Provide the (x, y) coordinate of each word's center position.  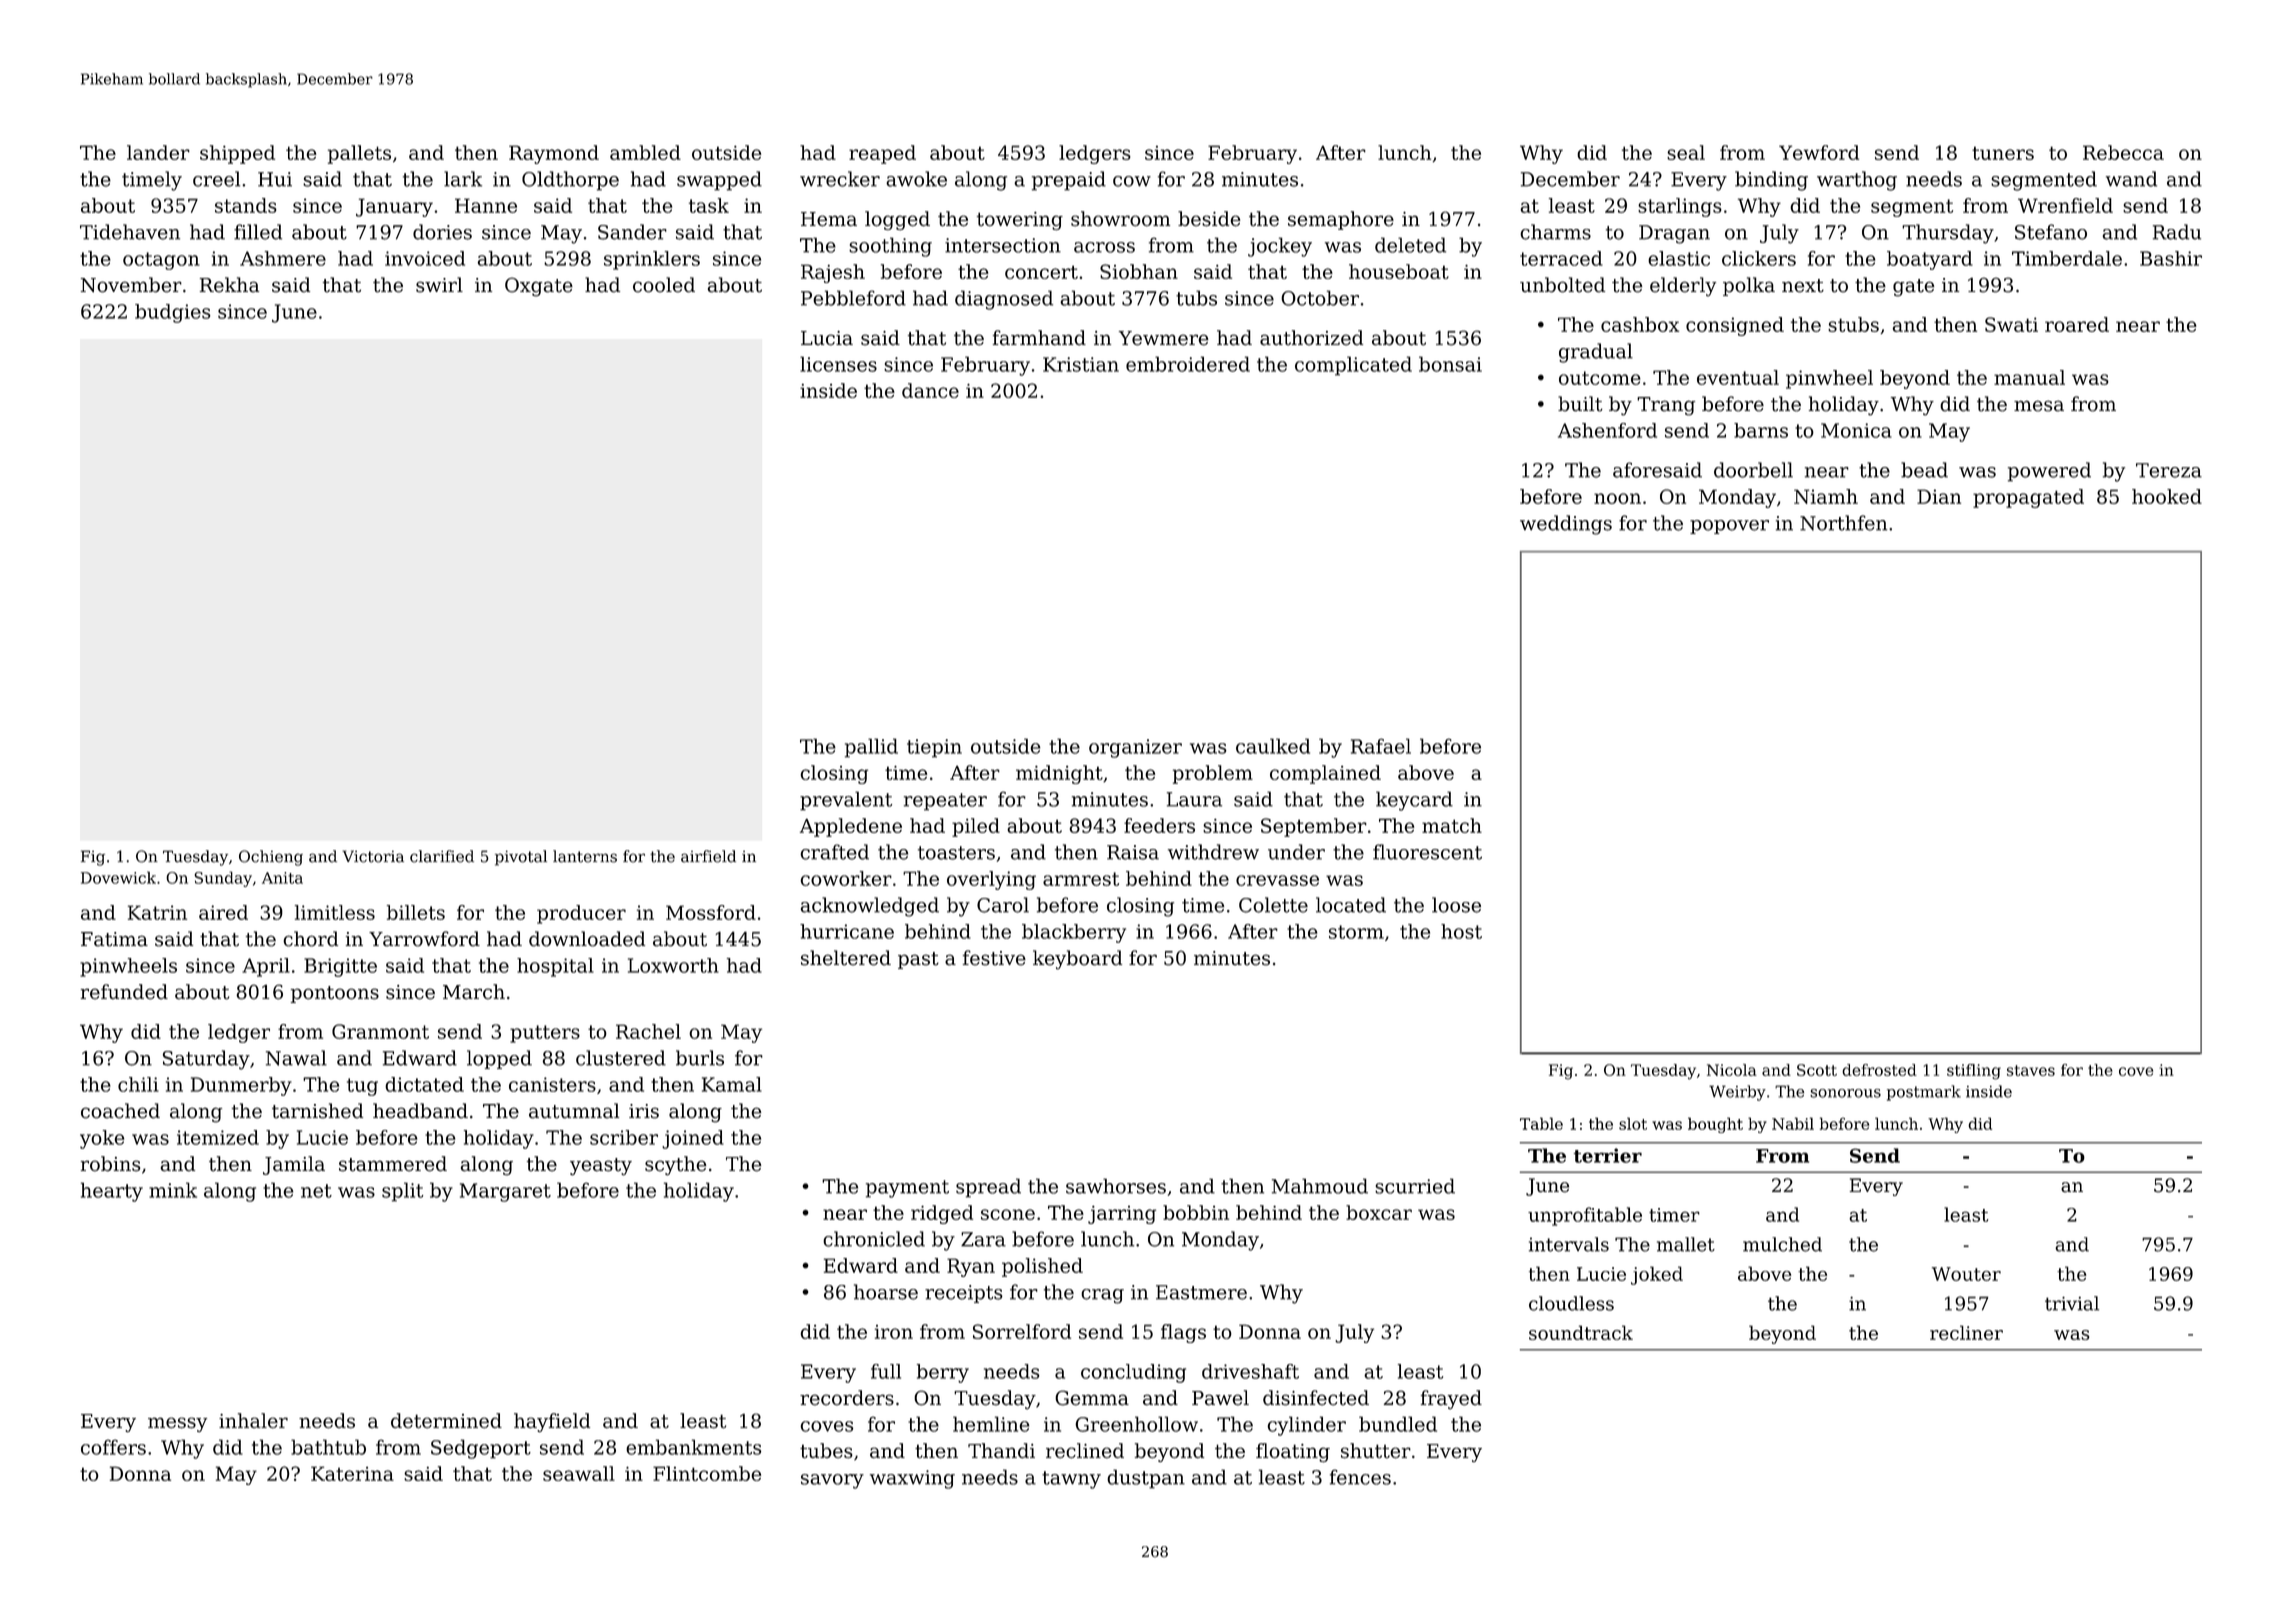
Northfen (1843, 523)
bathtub (328, 1447)
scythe (676, 1166)
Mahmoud (1320, 1186)
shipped (237, 154)
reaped (882, 154)
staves (2031, 1070)
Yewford (1819, 152)
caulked (1273, 746)
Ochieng (271, 858)
